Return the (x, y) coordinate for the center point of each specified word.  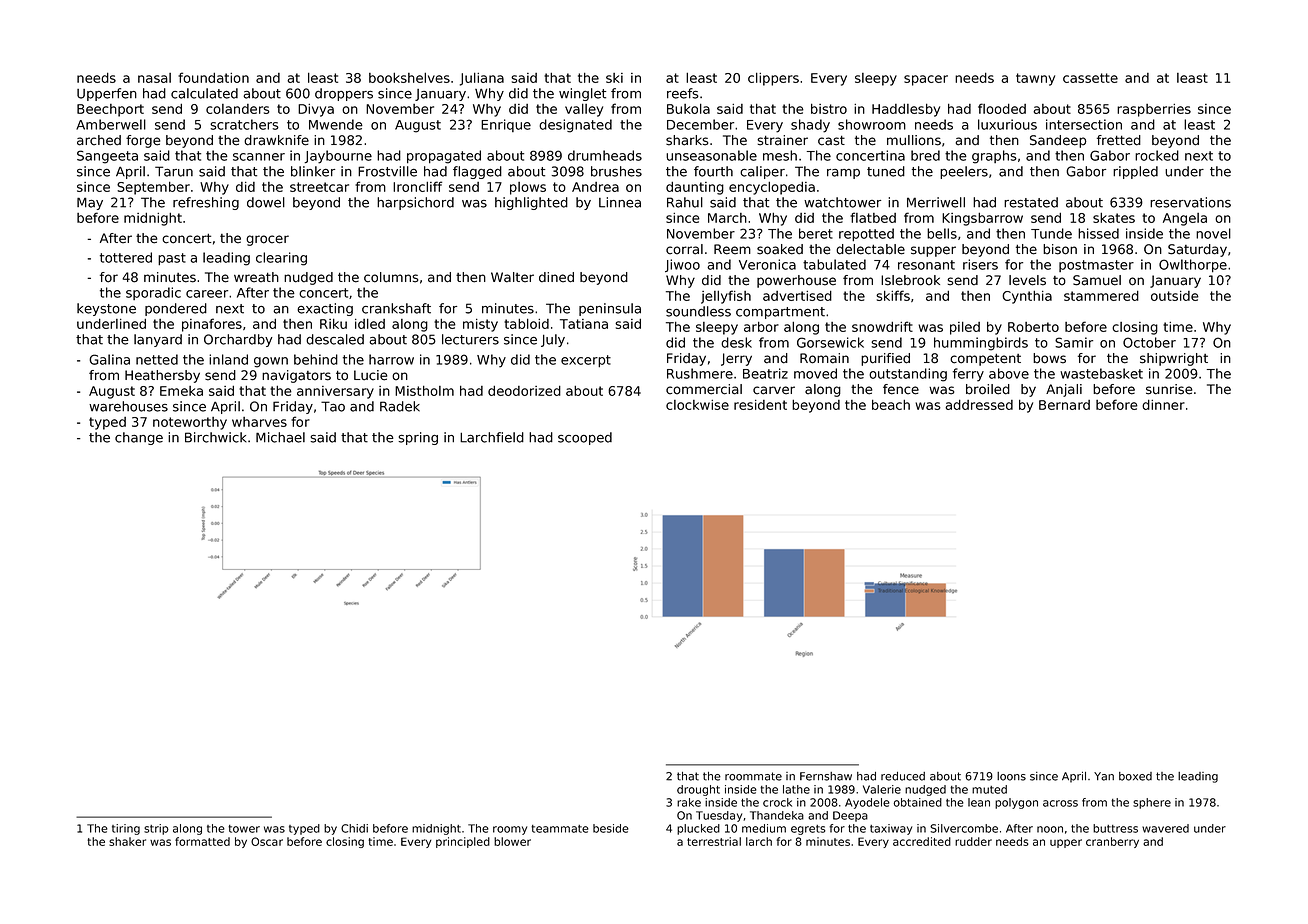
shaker (127, 841)
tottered (126, 257)
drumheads (605, 155)
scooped (585, 438)
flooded (1002, 108)
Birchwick (216, 437)
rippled (1135, 172)
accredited (922, 841)
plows (528, 188)
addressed (979, 404)
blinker (313, 171)
